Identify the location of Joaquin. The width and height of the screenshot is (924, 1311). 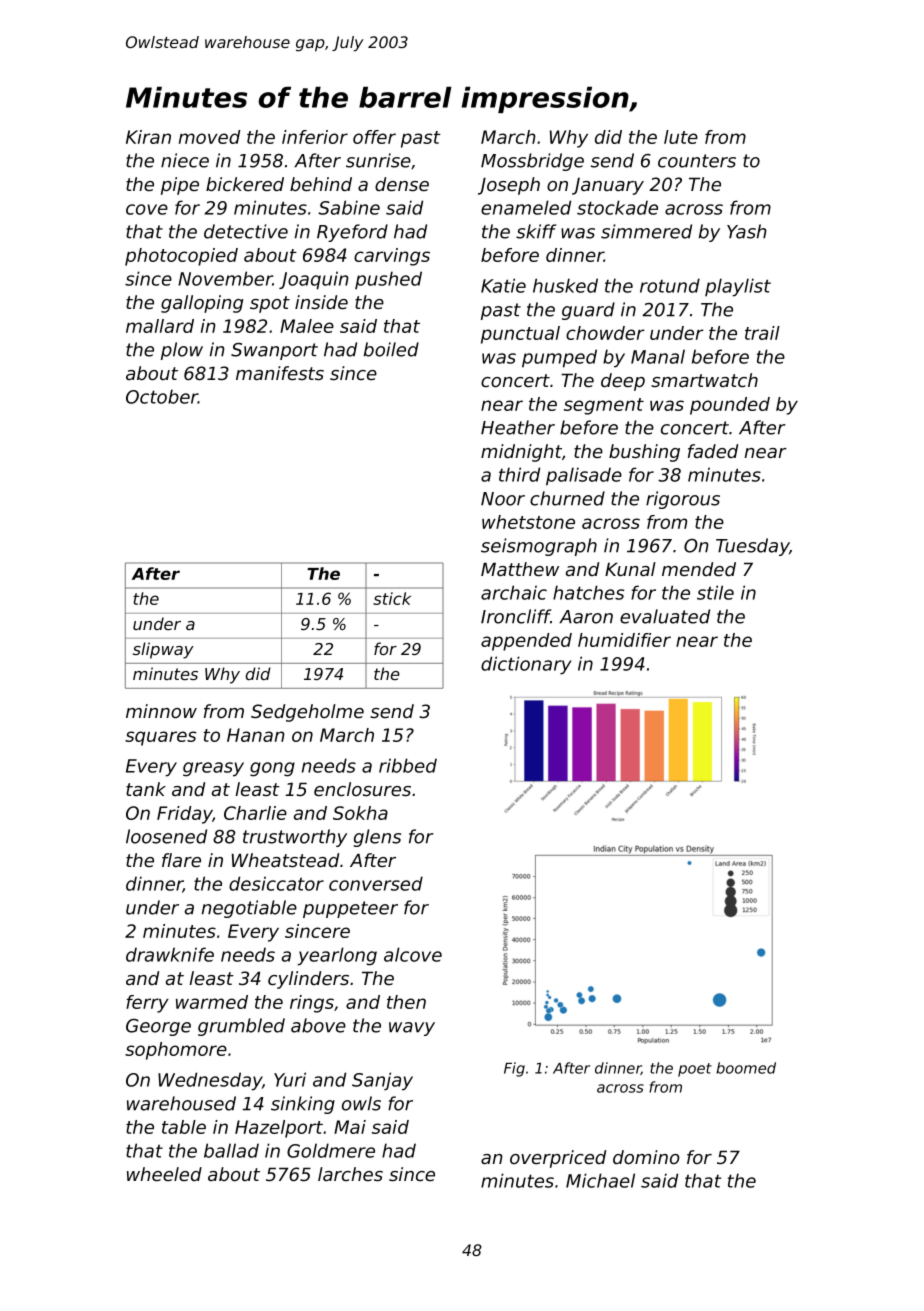
(314, 280).
